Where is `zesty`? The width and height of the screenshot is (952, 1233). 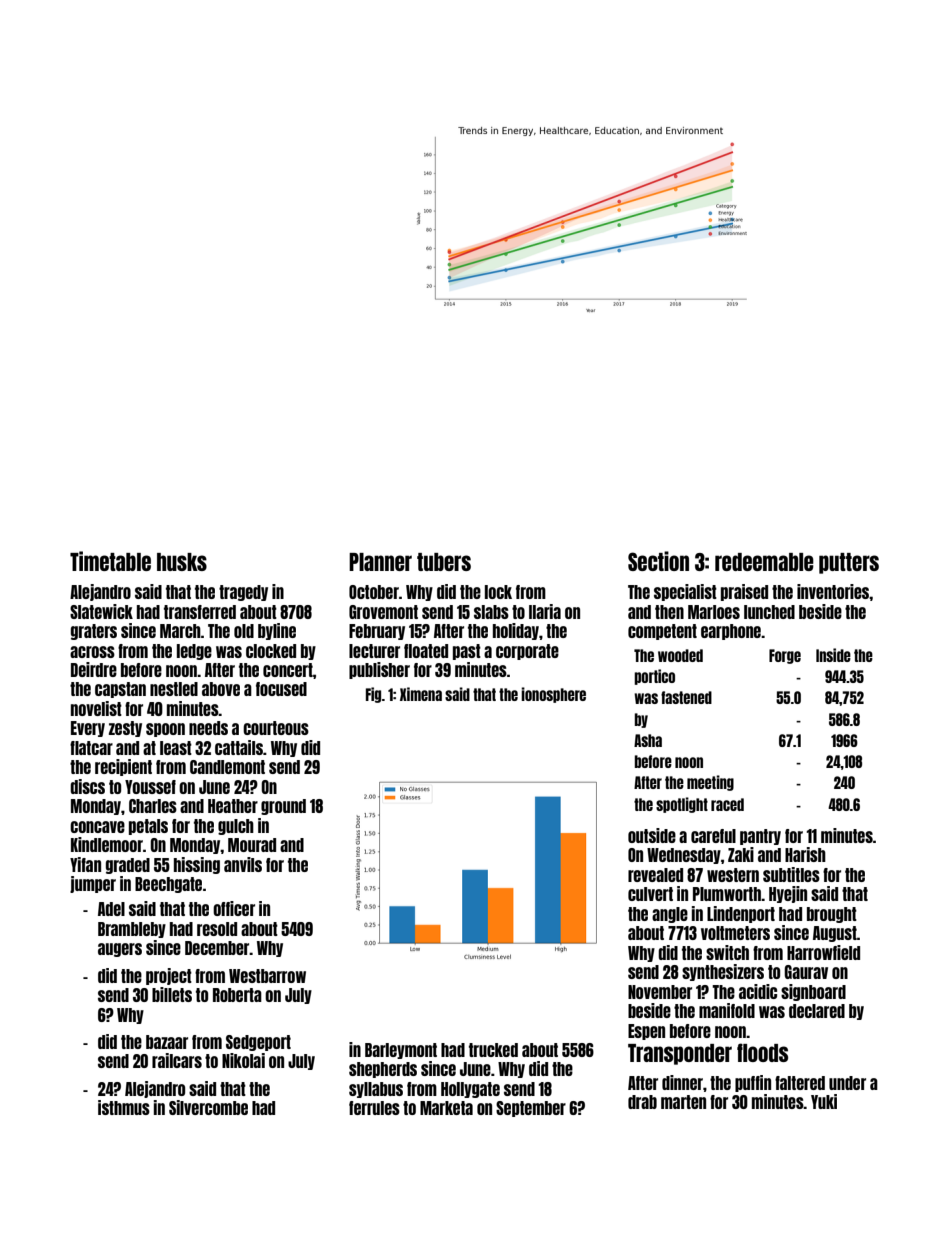
zesty is located at coordinates (125, 729).
